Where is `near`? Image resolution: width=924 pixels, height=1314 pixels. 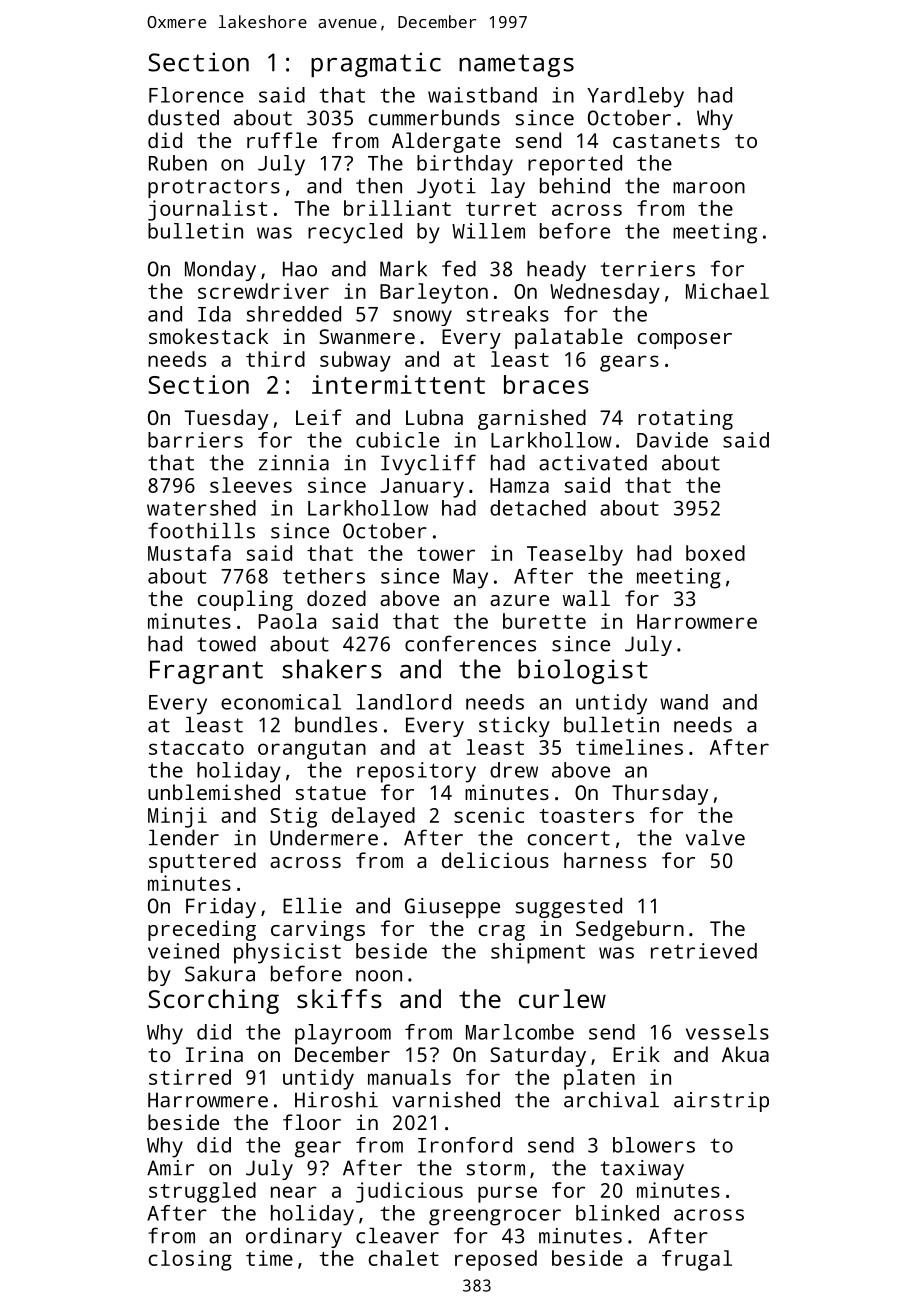 near is located at coordinates (294, 1192).
